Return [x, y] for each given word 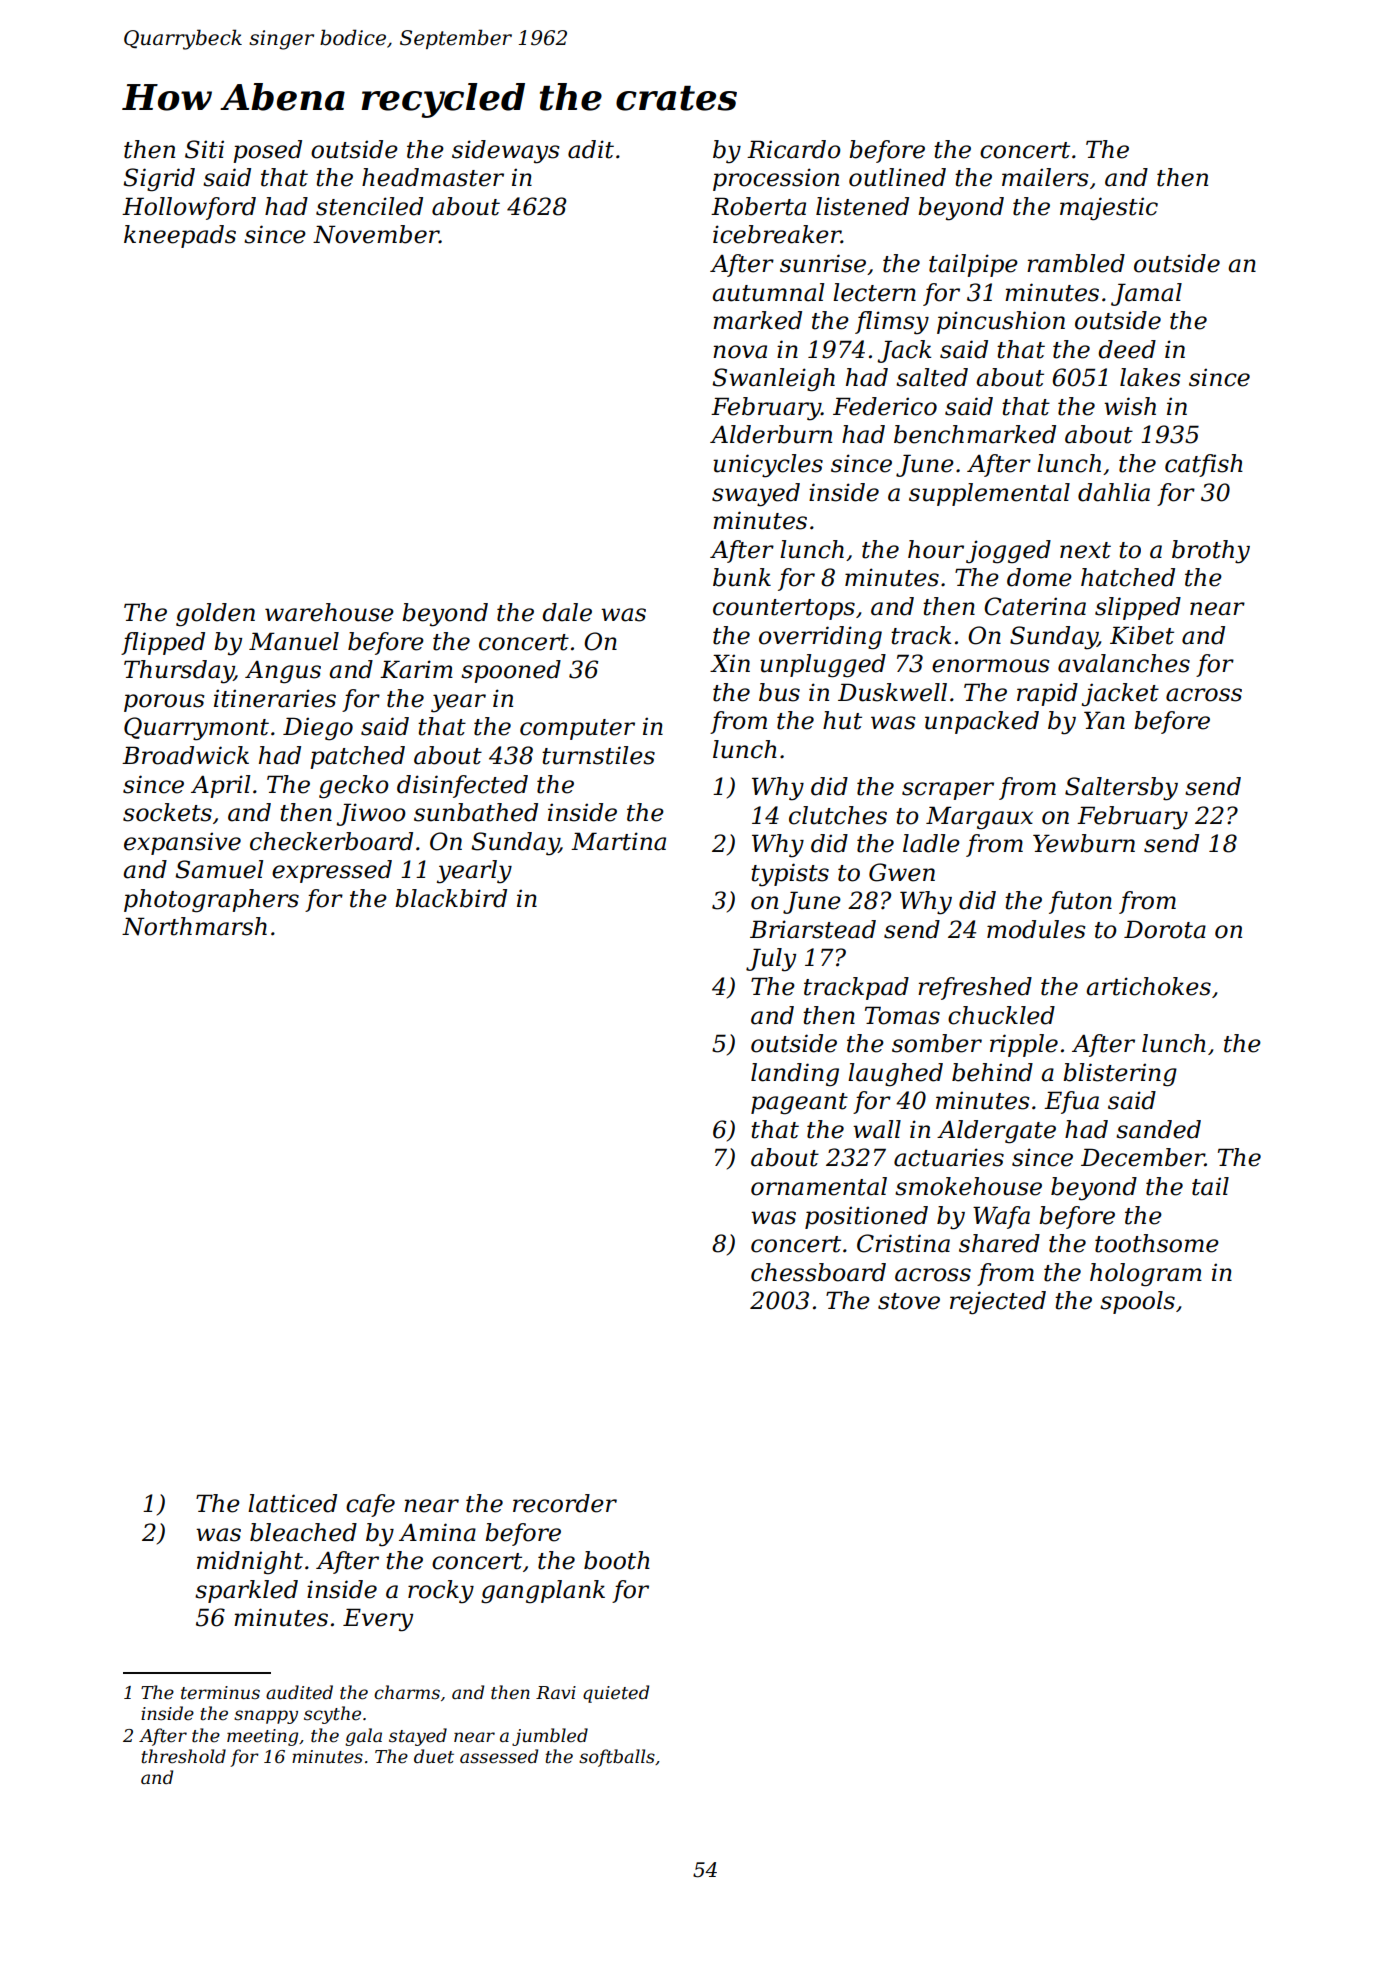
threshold [183, 1756]
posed [267, 151]
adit [591, 149]
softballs [617, 1758]
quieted [616, 1694]
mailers [1045, 177]
